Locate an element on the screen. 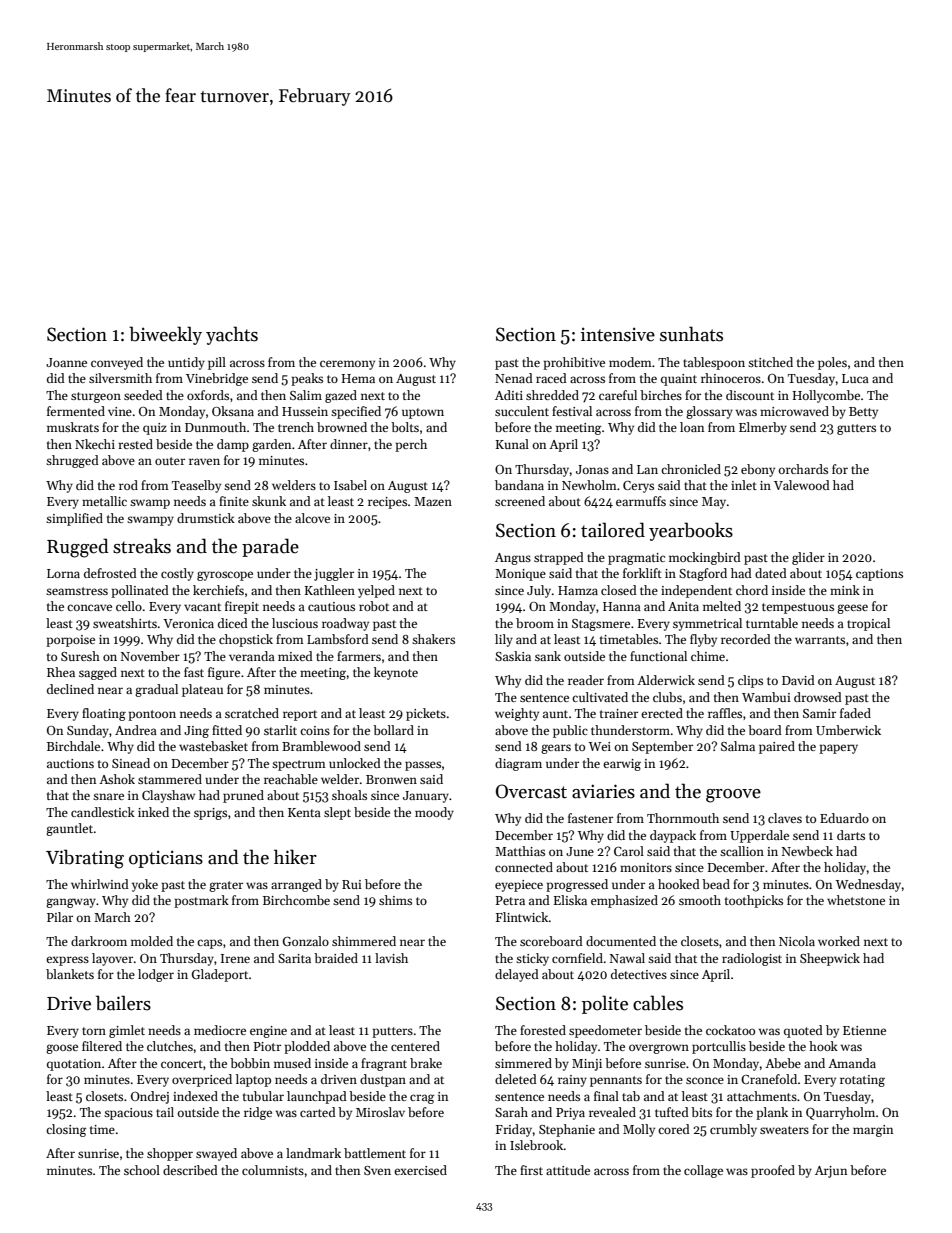  Newbeck is located at coordinates (807, 851).
